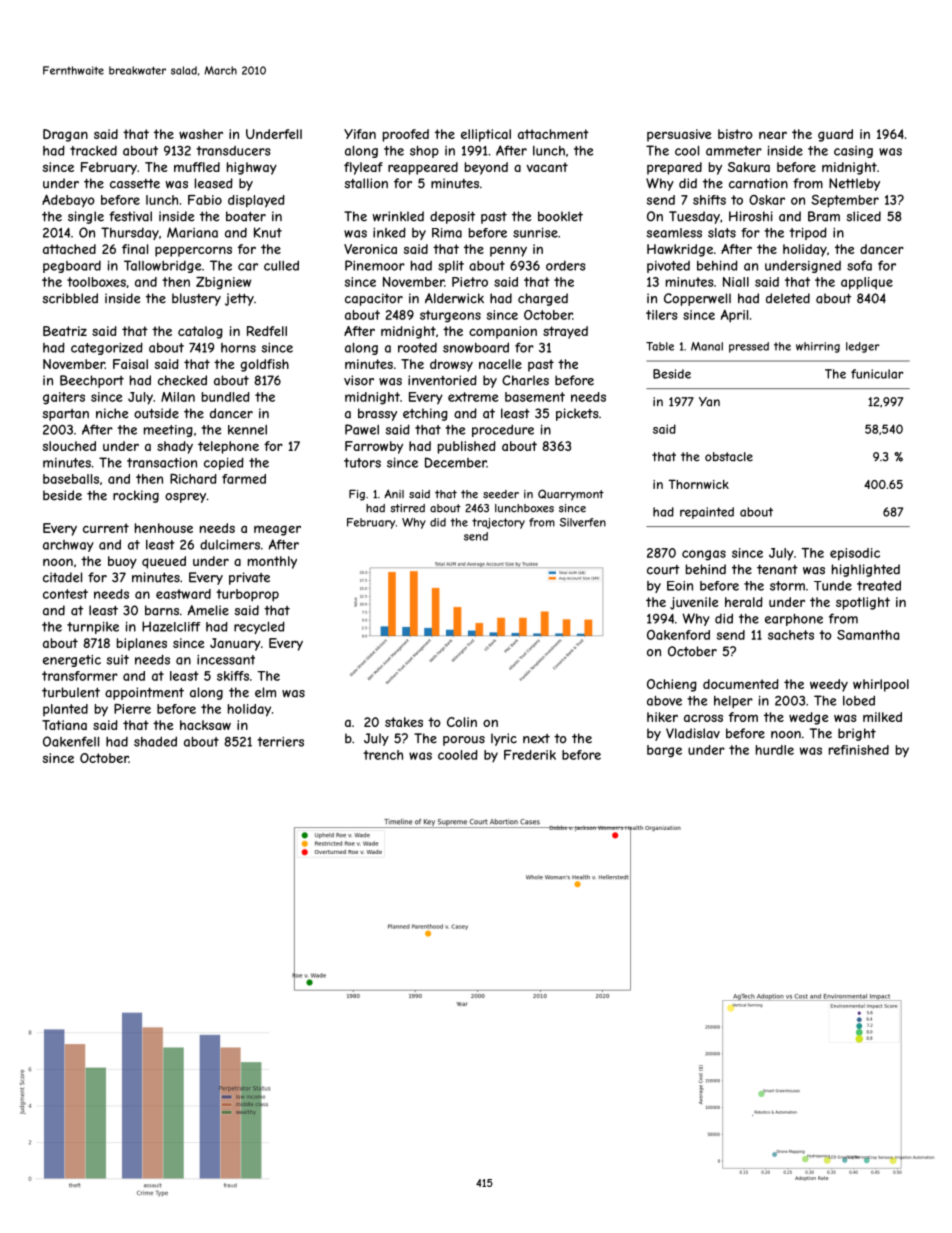  I want to click on Yifan, so click(360, 134).
